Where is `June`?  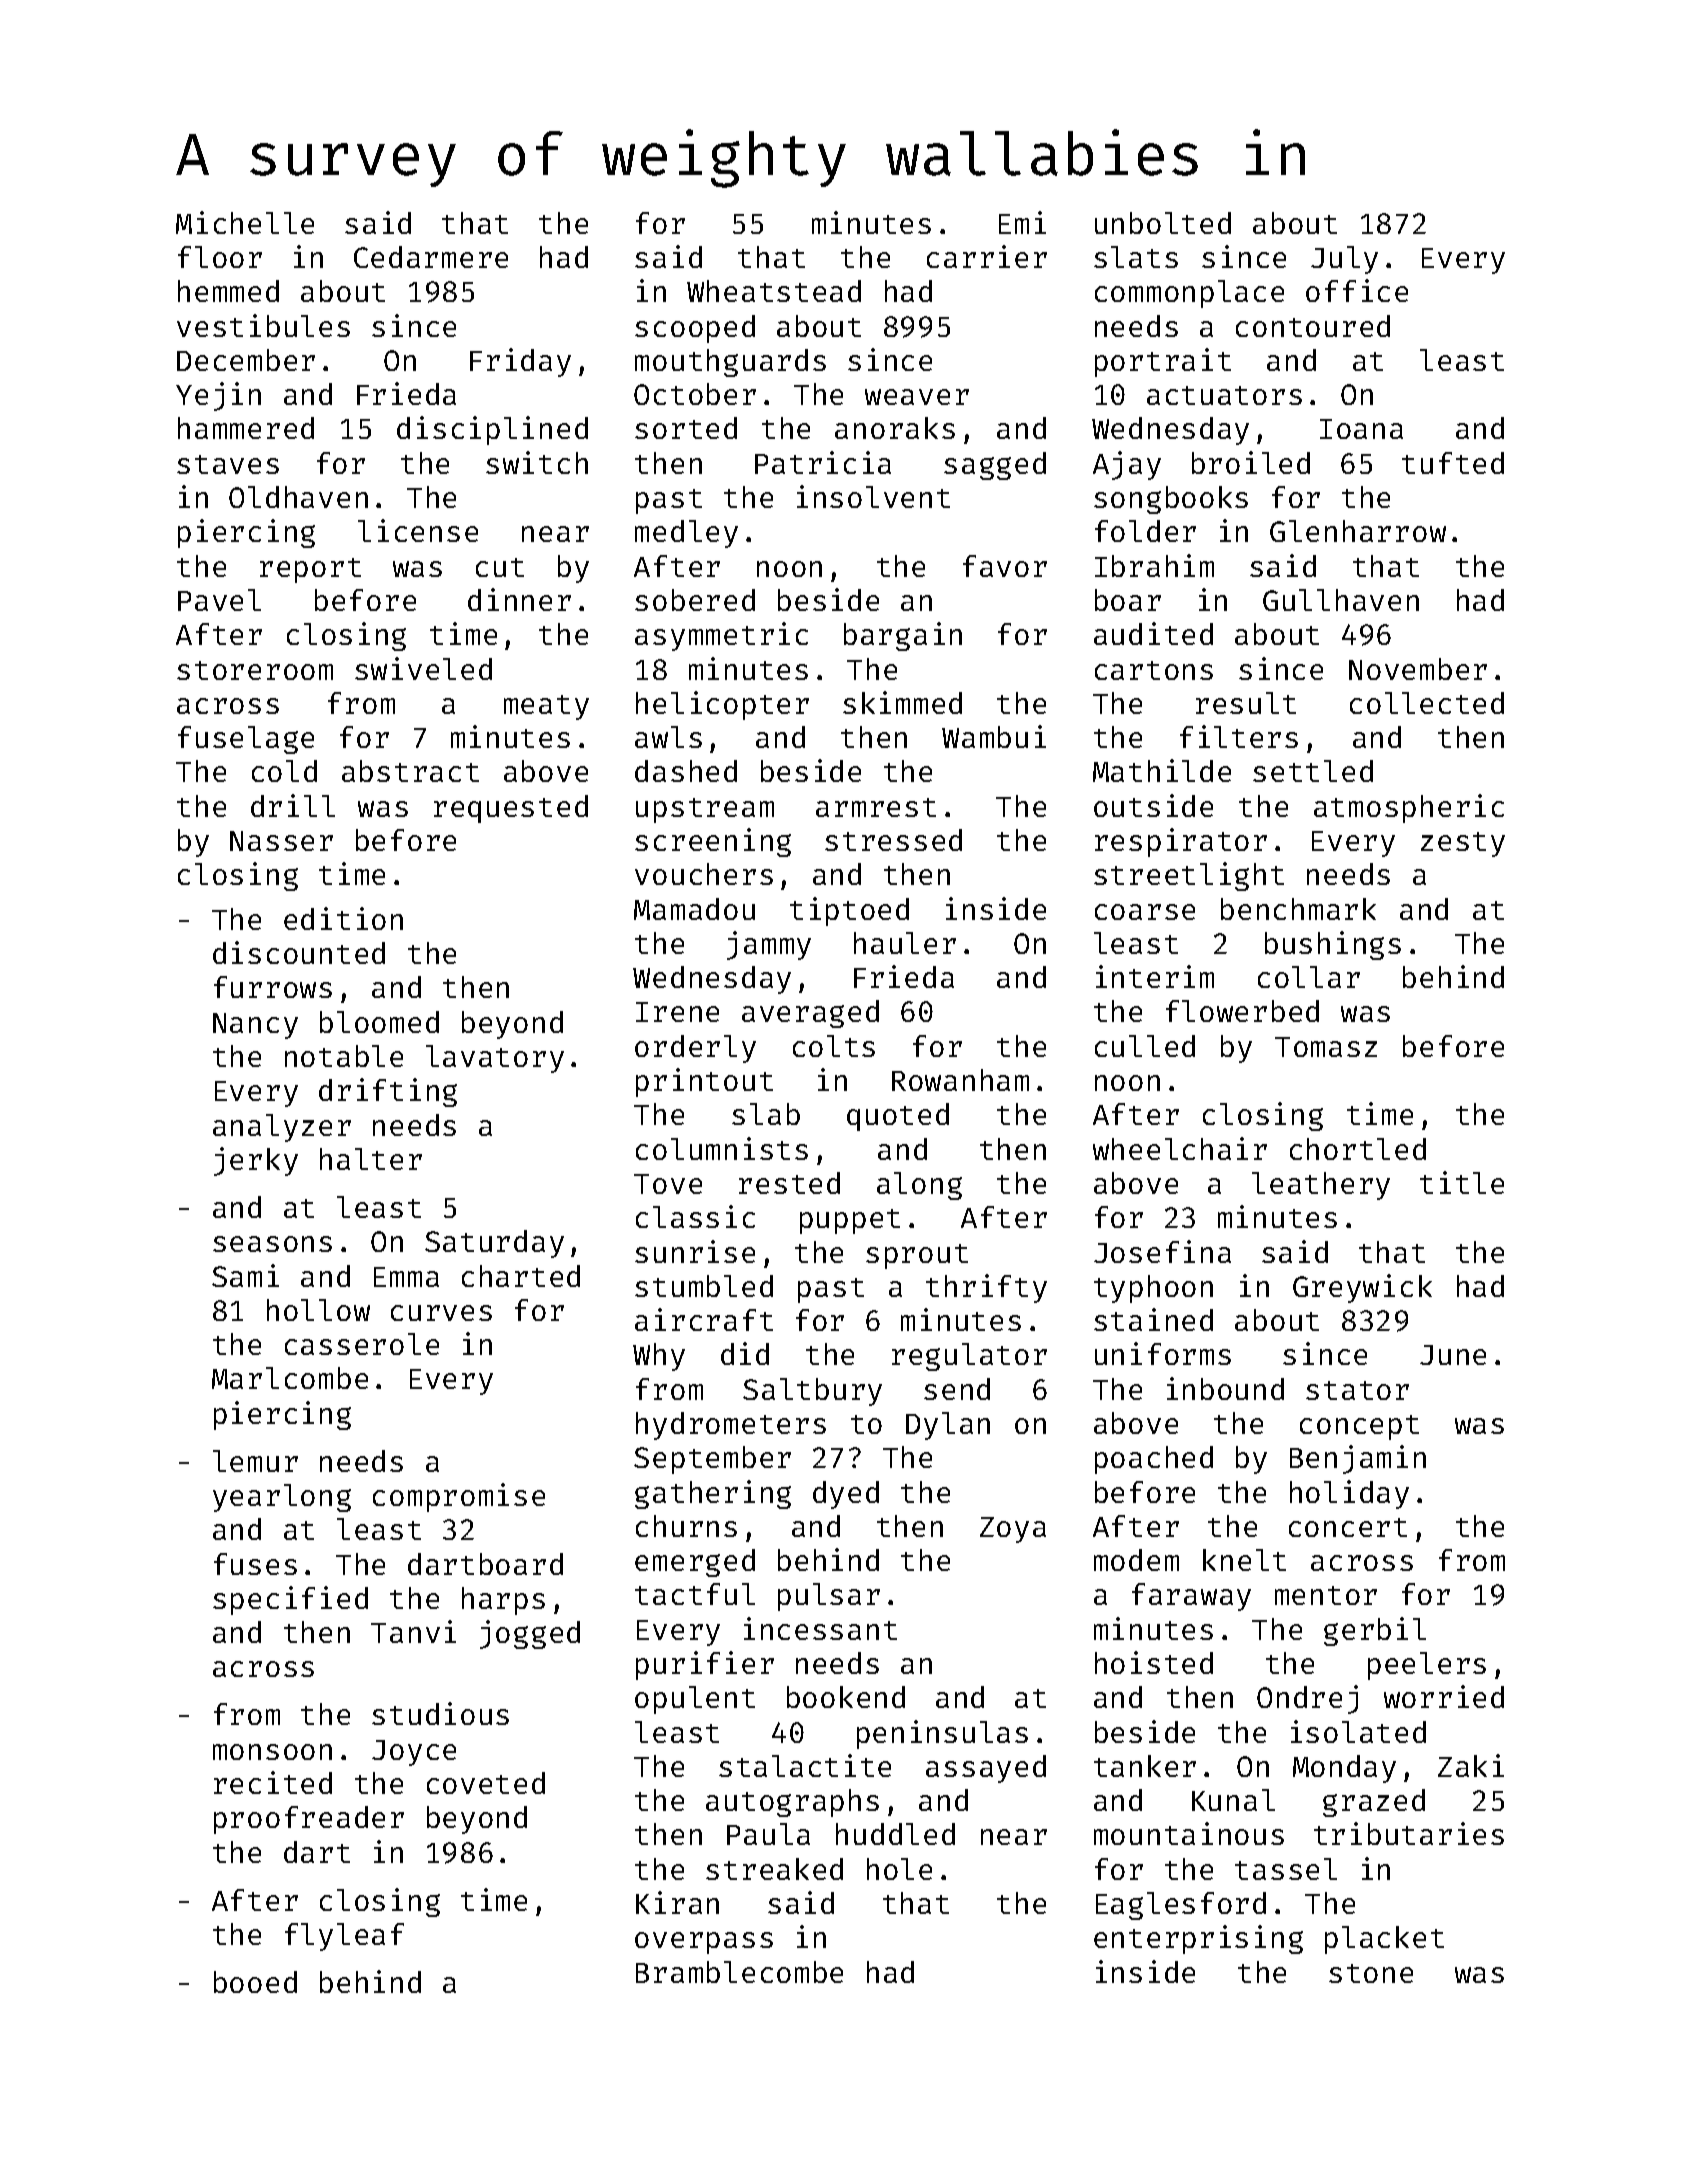
June is located at coordinates (1453, 1355).
